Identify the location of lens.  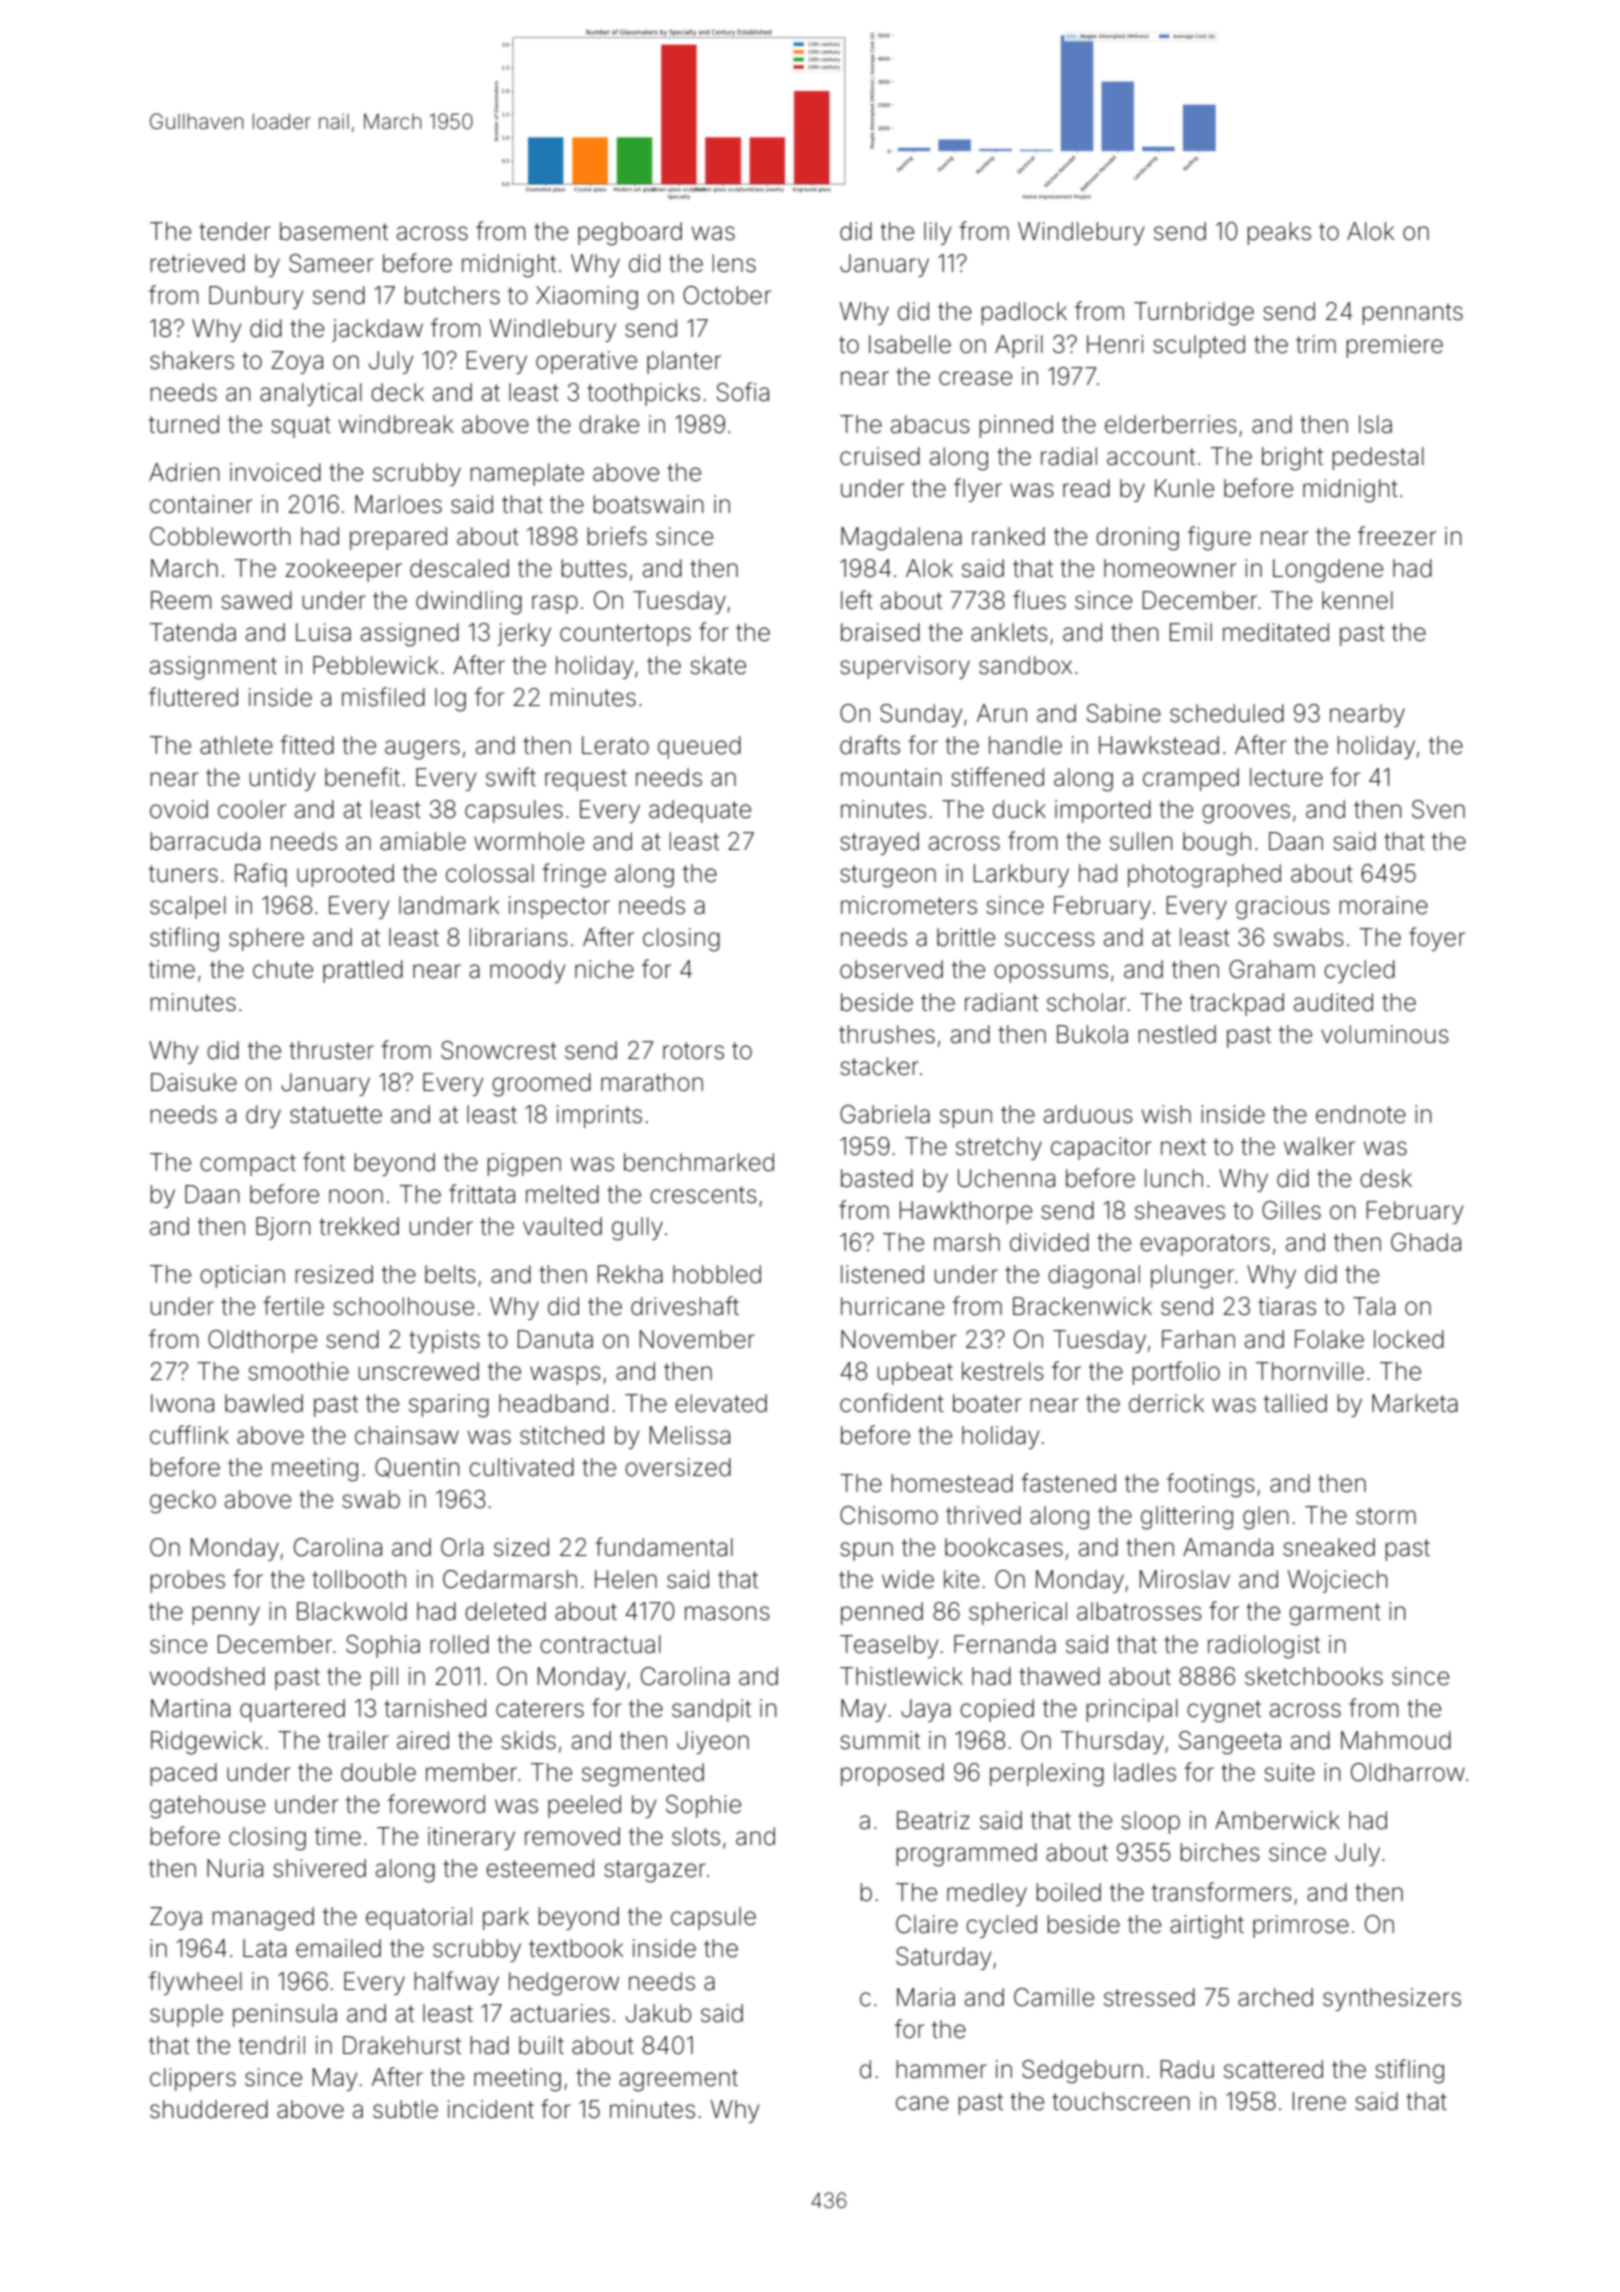
(734, 263).
